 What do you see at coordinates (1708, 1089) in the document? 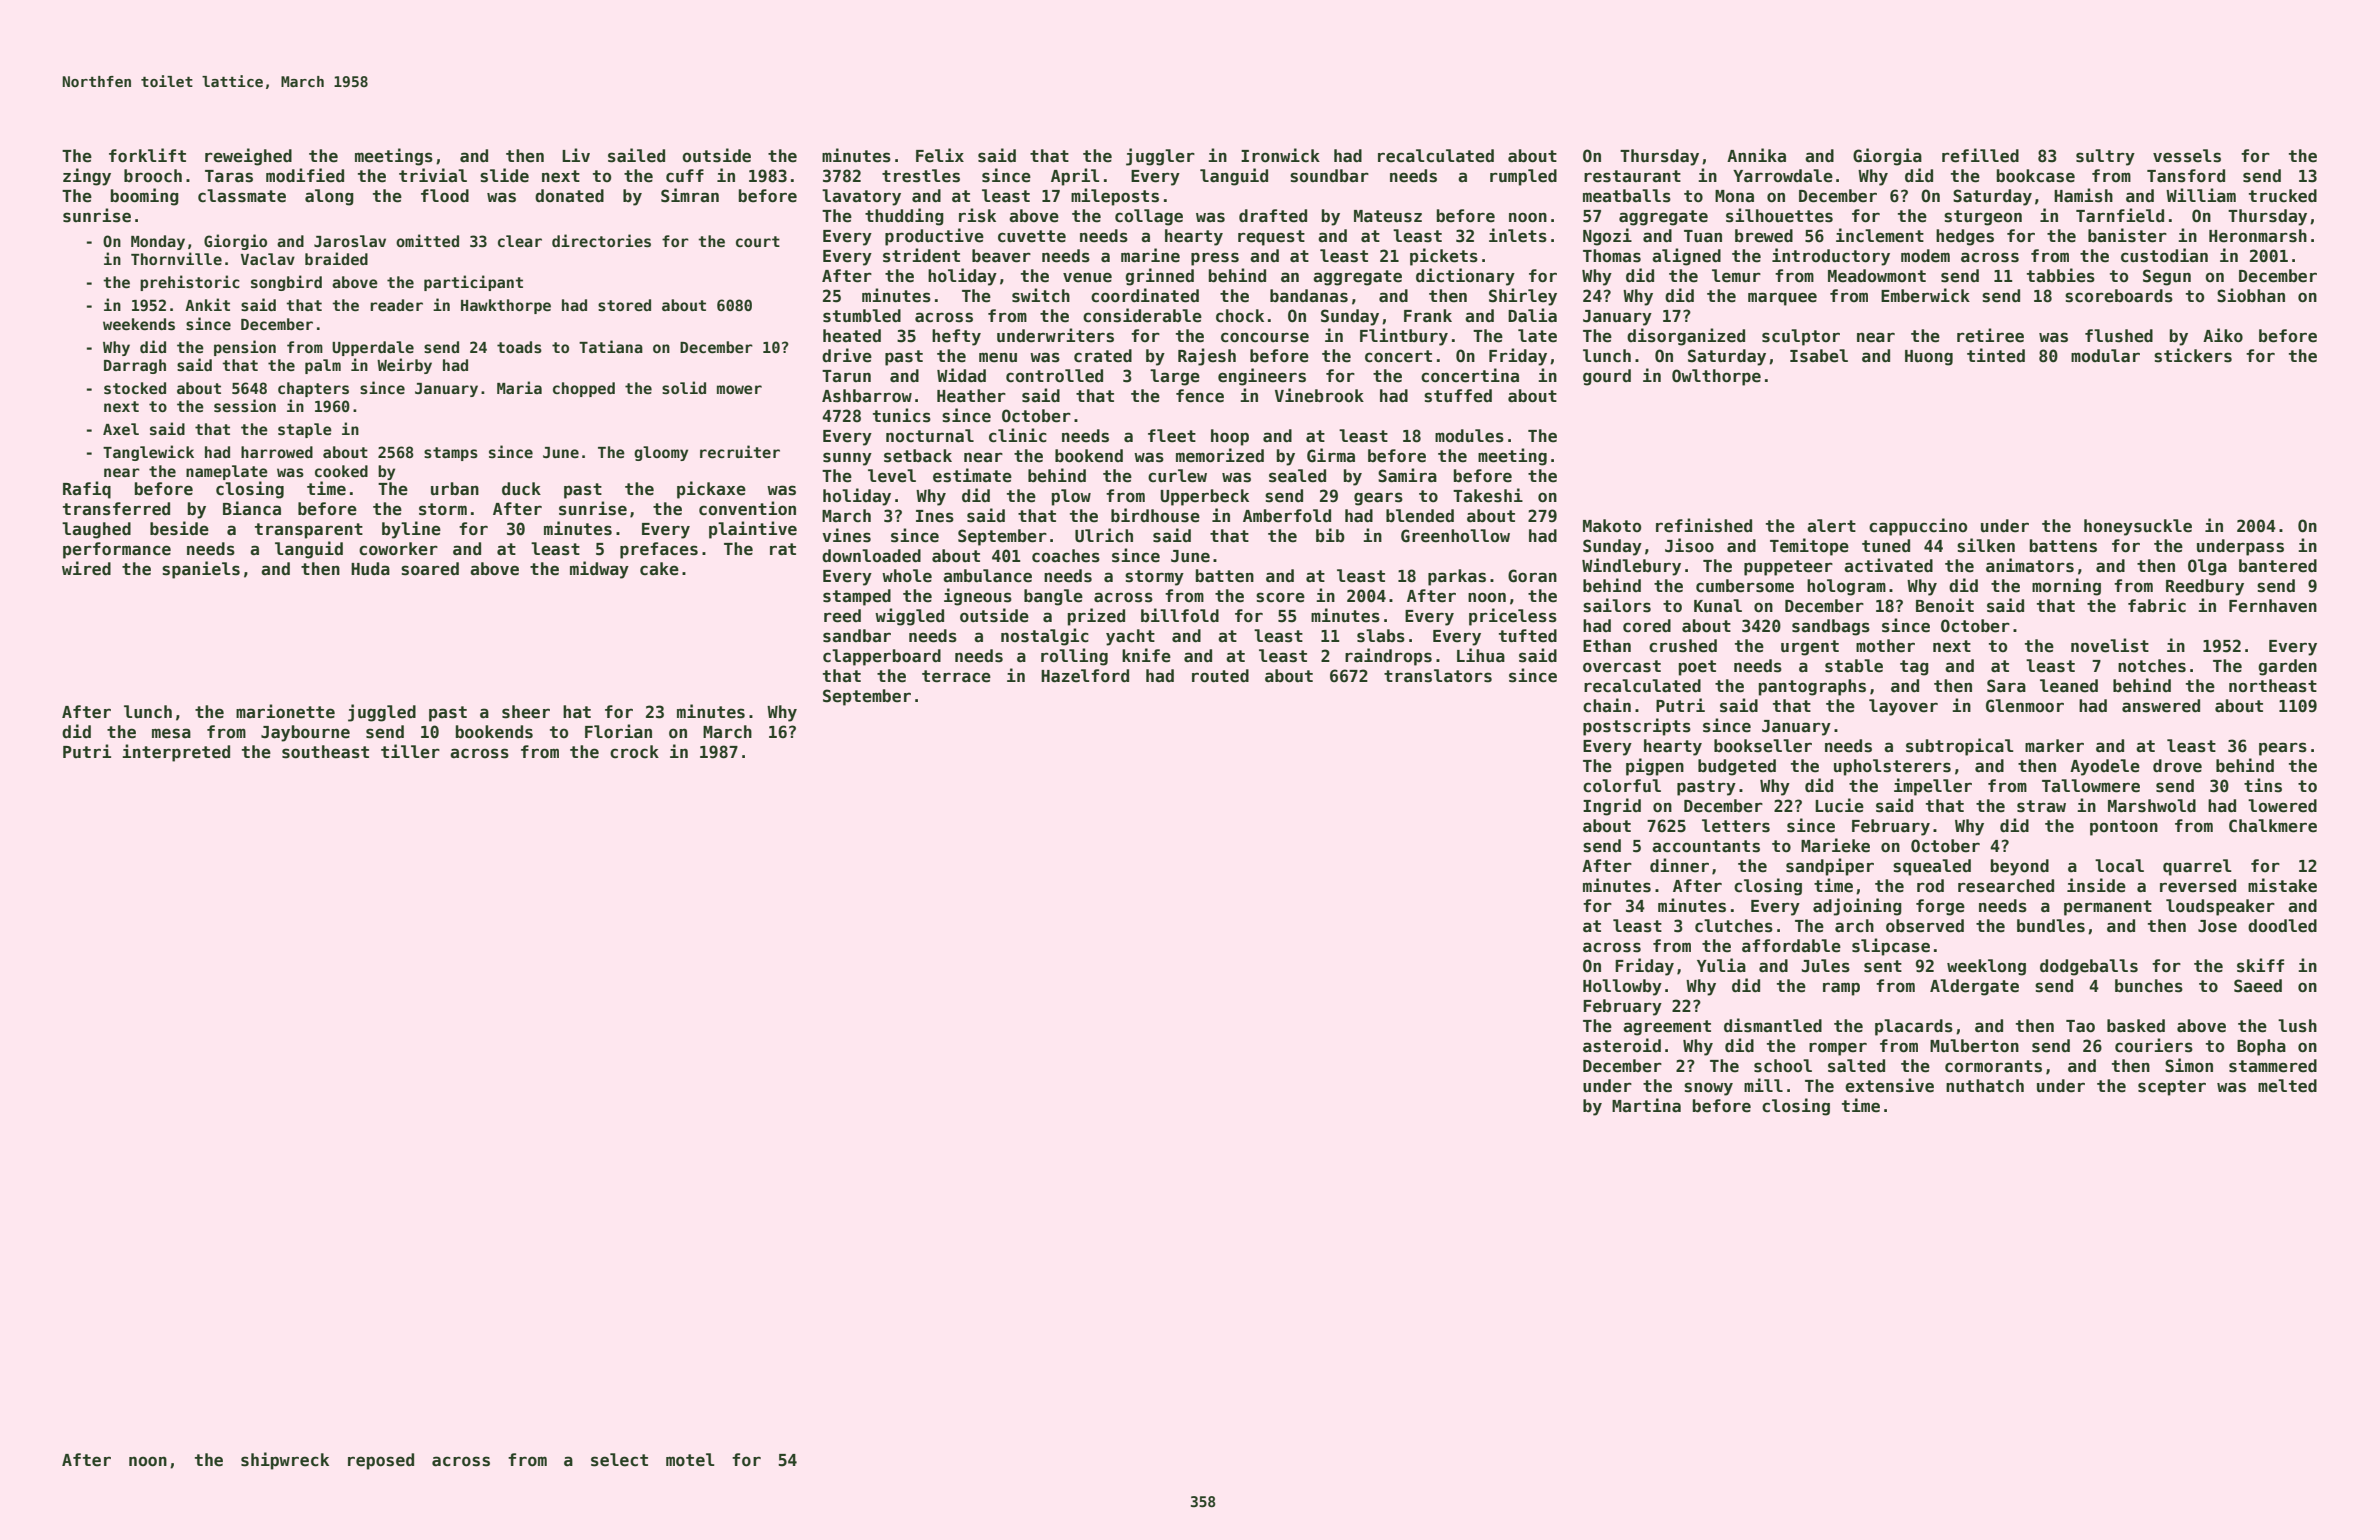
I see `snowy` at bounding box center [1708, 1089].
